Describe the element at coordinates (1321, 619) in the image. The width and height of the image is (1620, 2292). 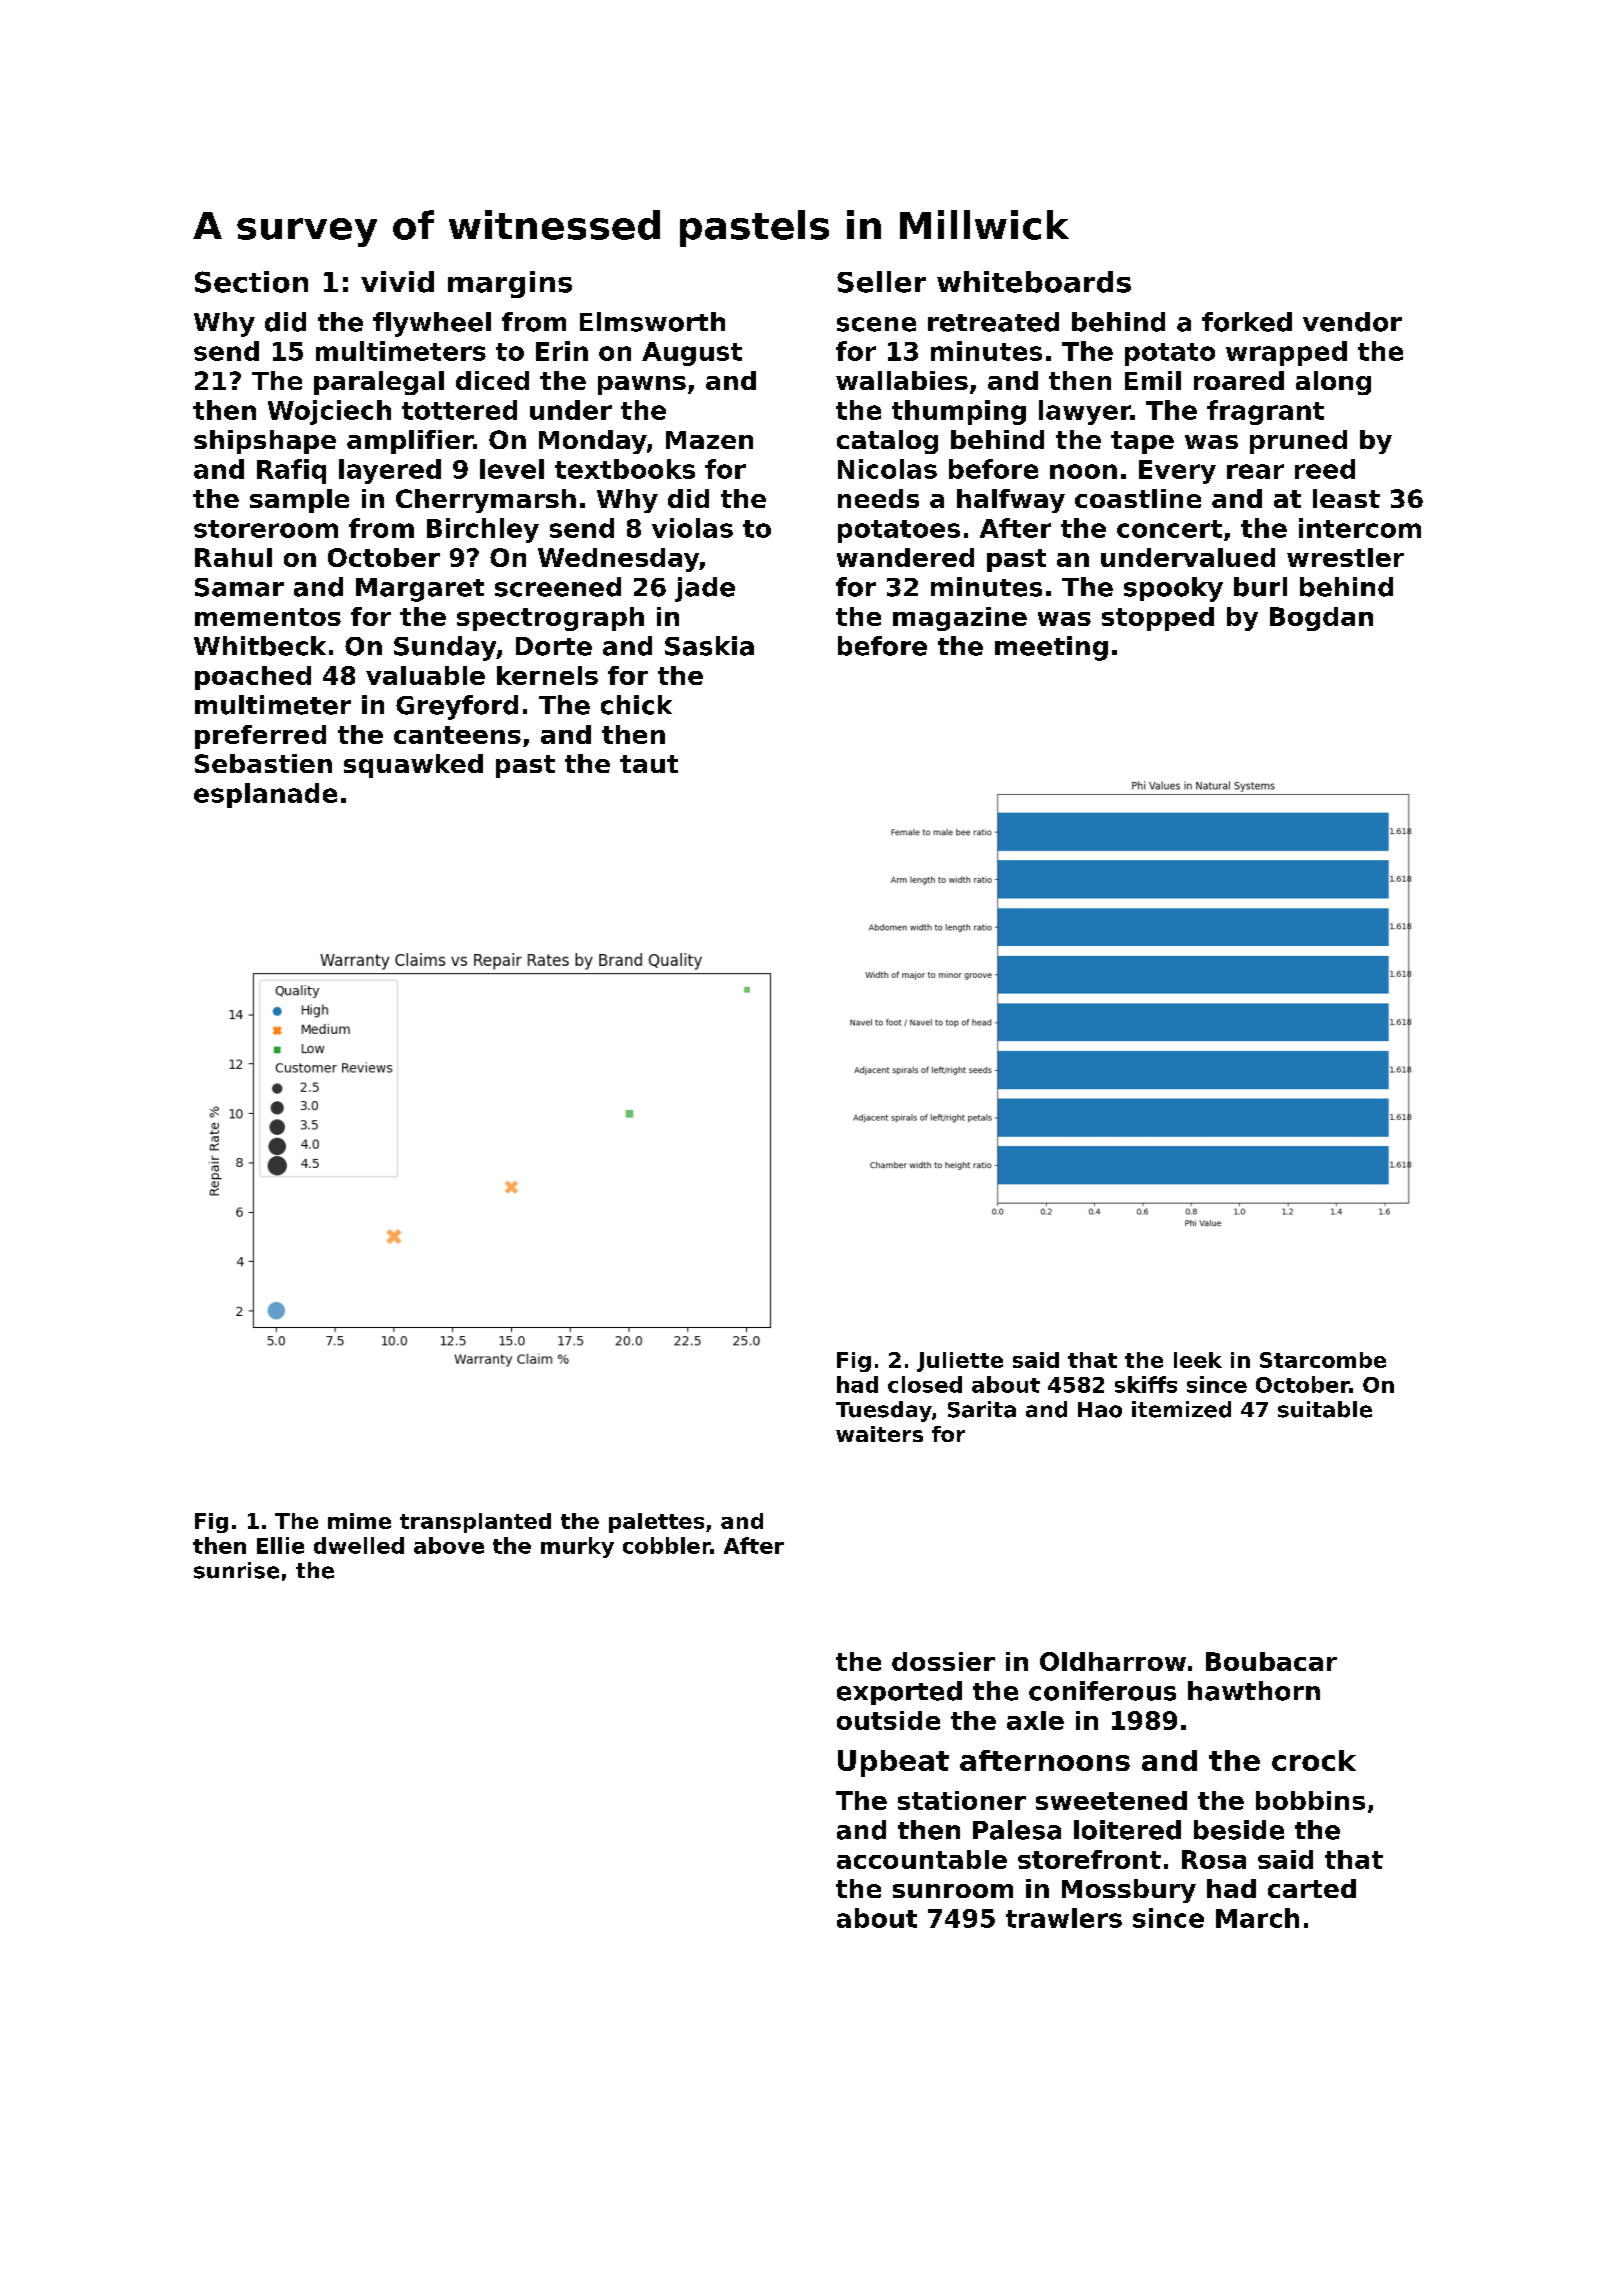
I see `Bogdan` at that location.
